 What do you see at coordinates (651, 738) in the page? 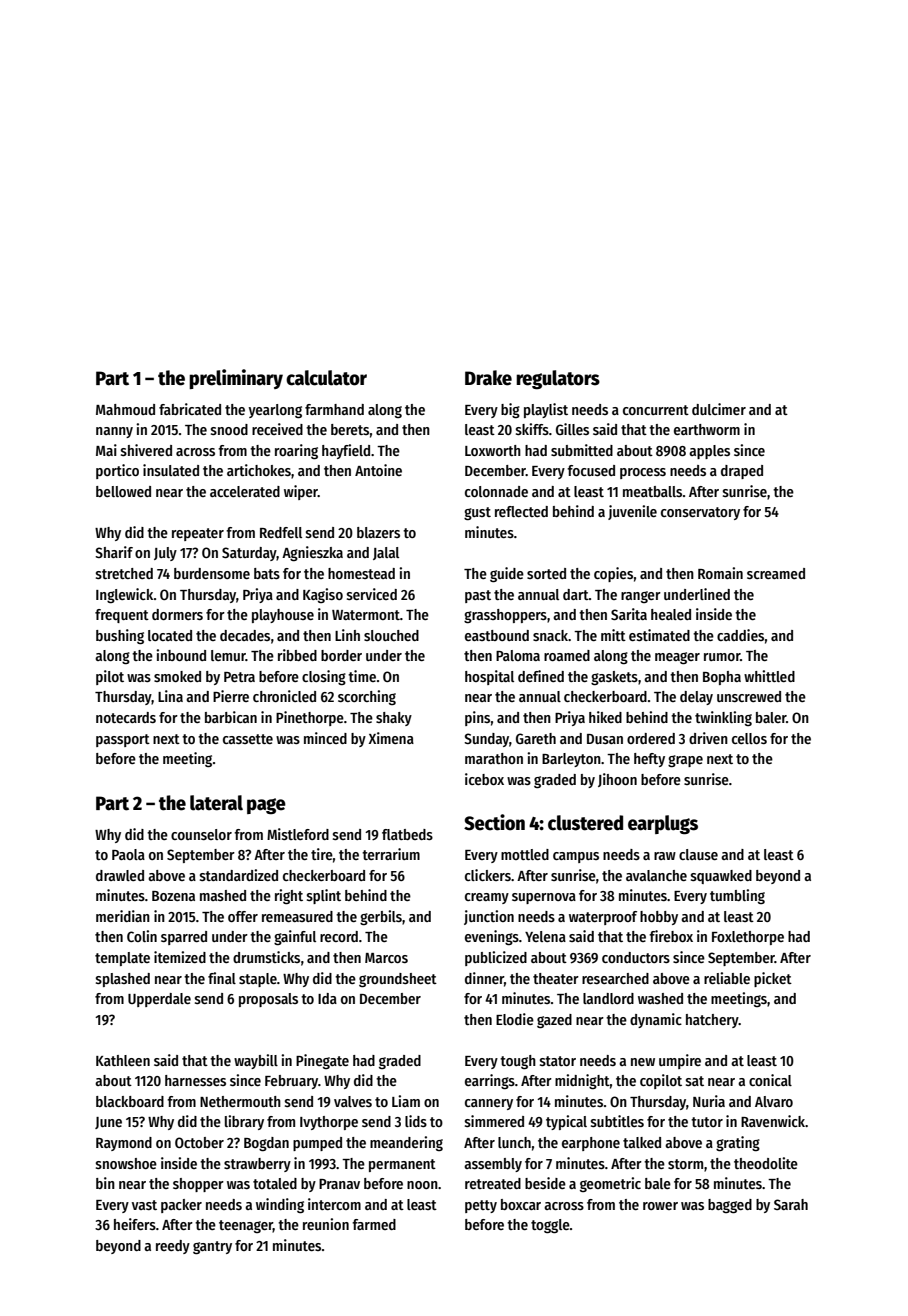
I see `ordered` at bounding box center [651, 738].
